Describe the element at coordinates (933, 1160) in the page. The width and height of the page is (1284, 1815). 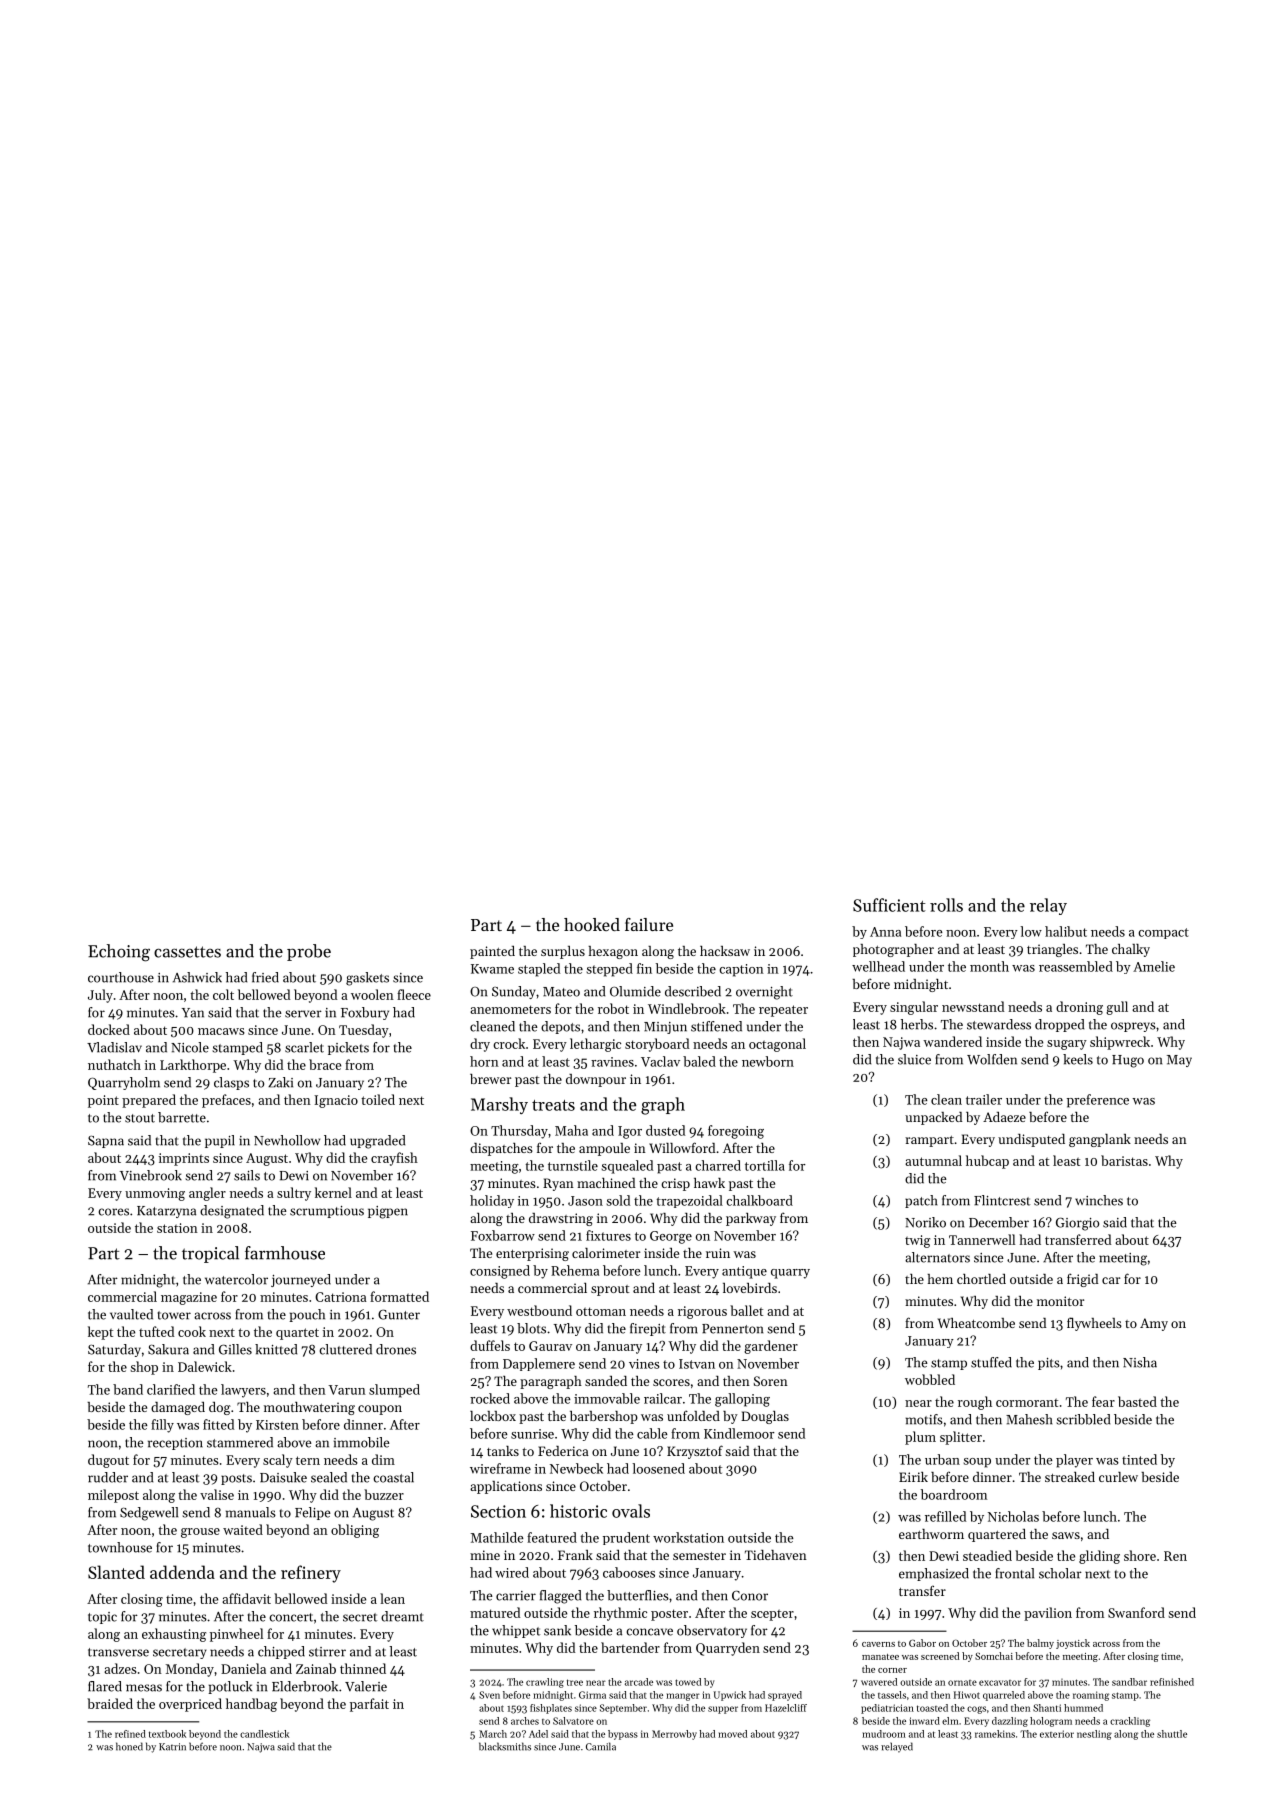
I see `autumnal` at that location.
